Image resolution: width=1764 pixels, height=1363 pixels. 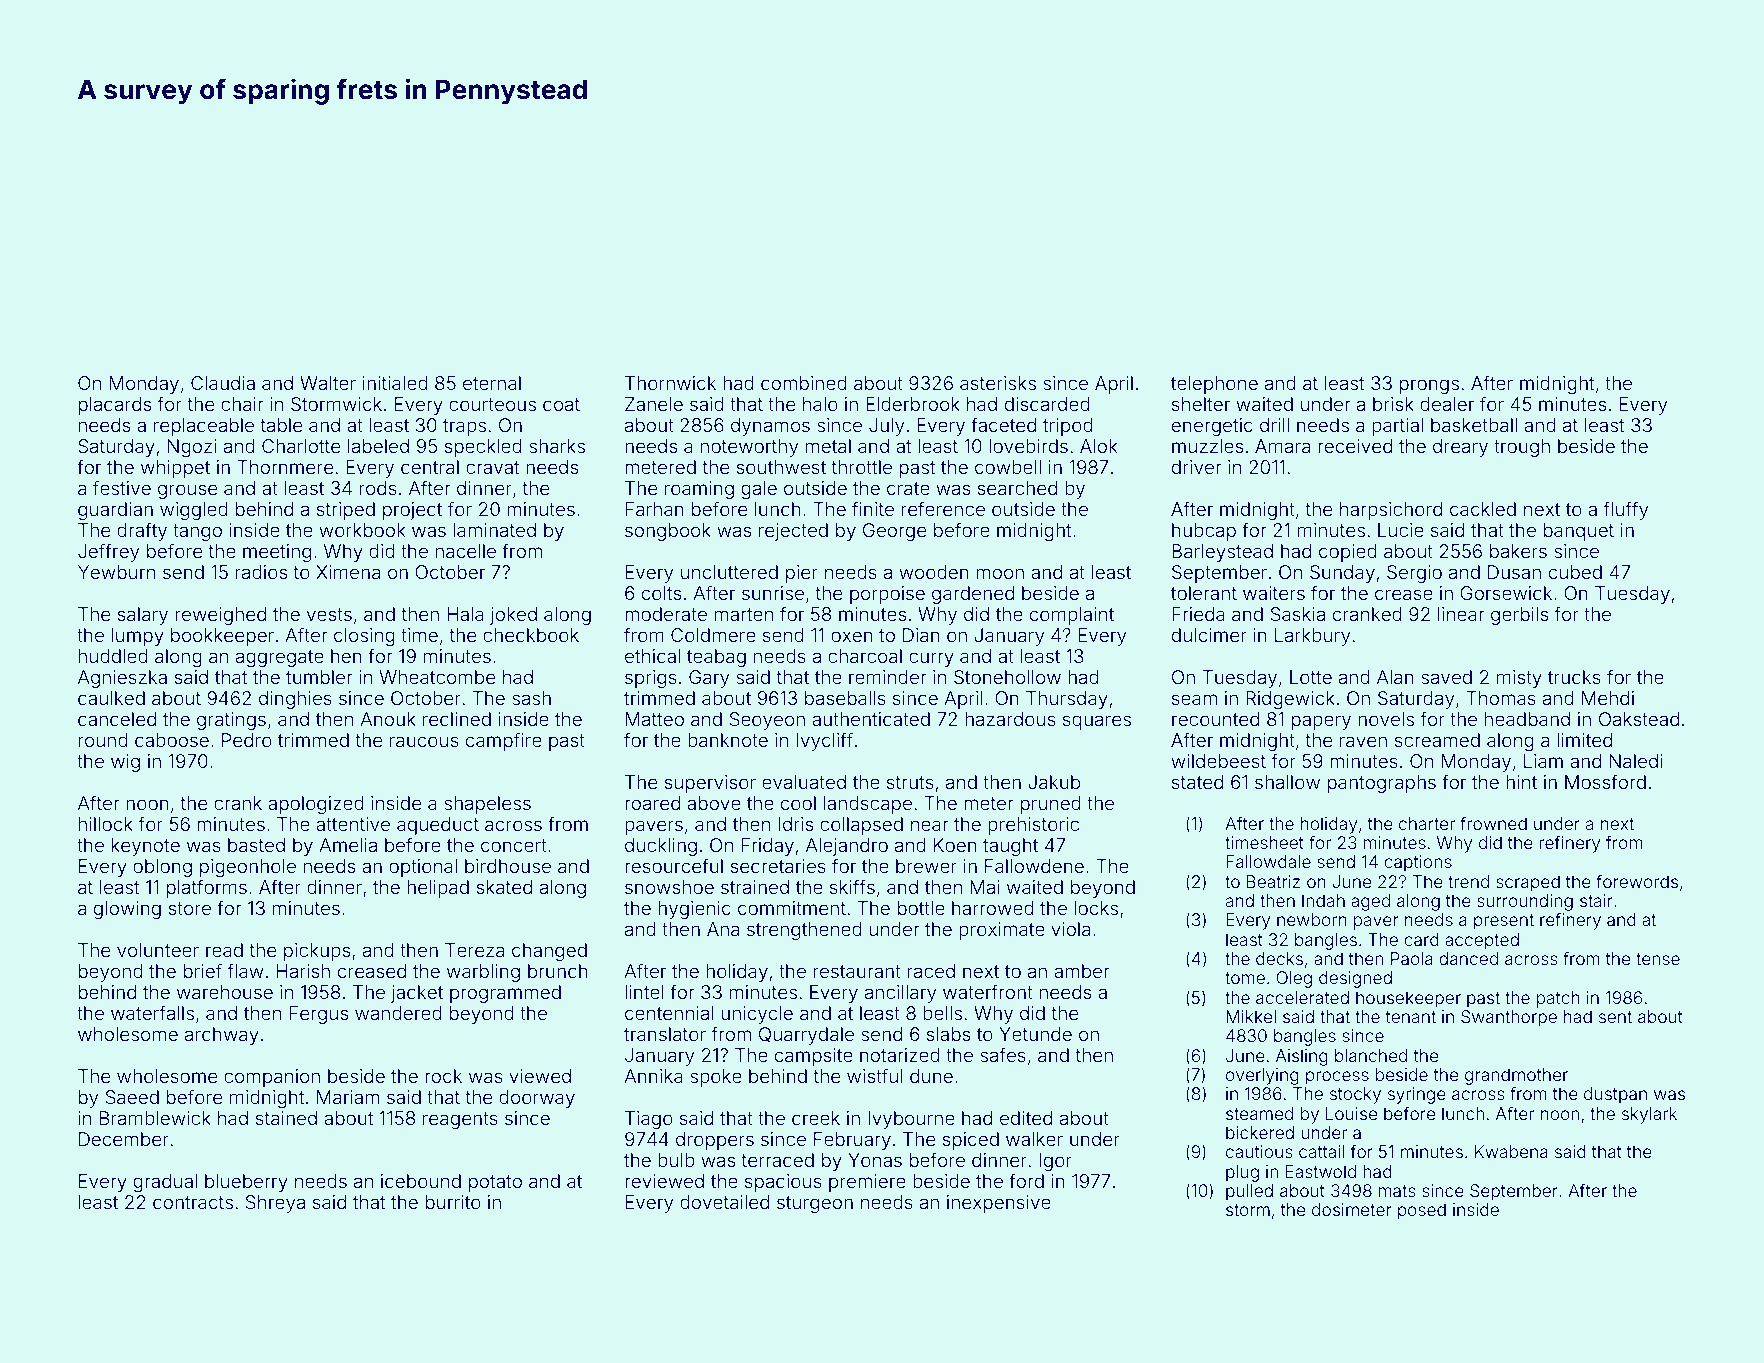 What do you see at coordinates (999, 1204) in the page?
I see `inexpensive` at bounding box center [999, 1204].
